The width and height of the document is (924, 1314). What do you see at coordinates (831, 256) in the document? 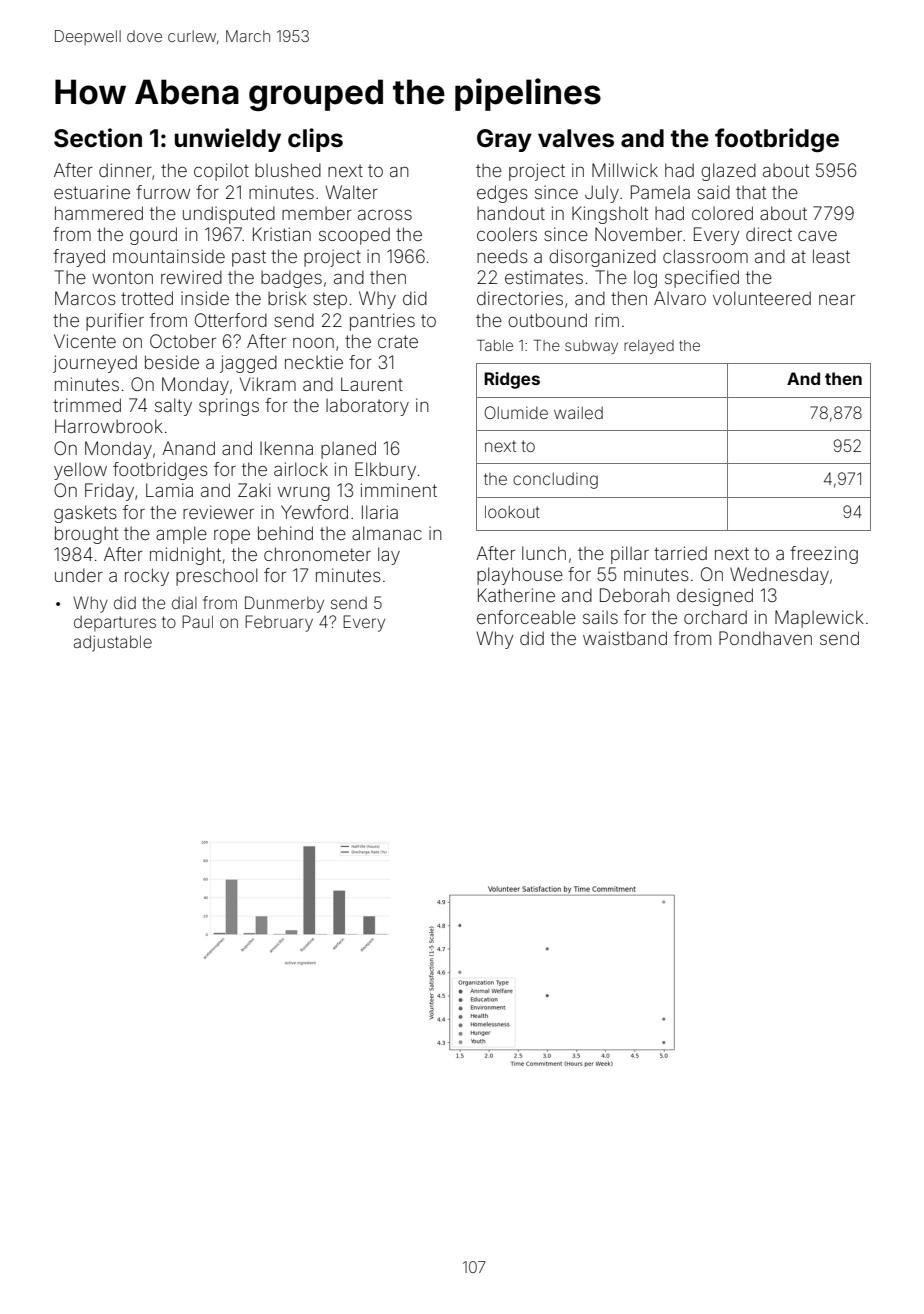
I see `least` at bounding box center [831, 256].
